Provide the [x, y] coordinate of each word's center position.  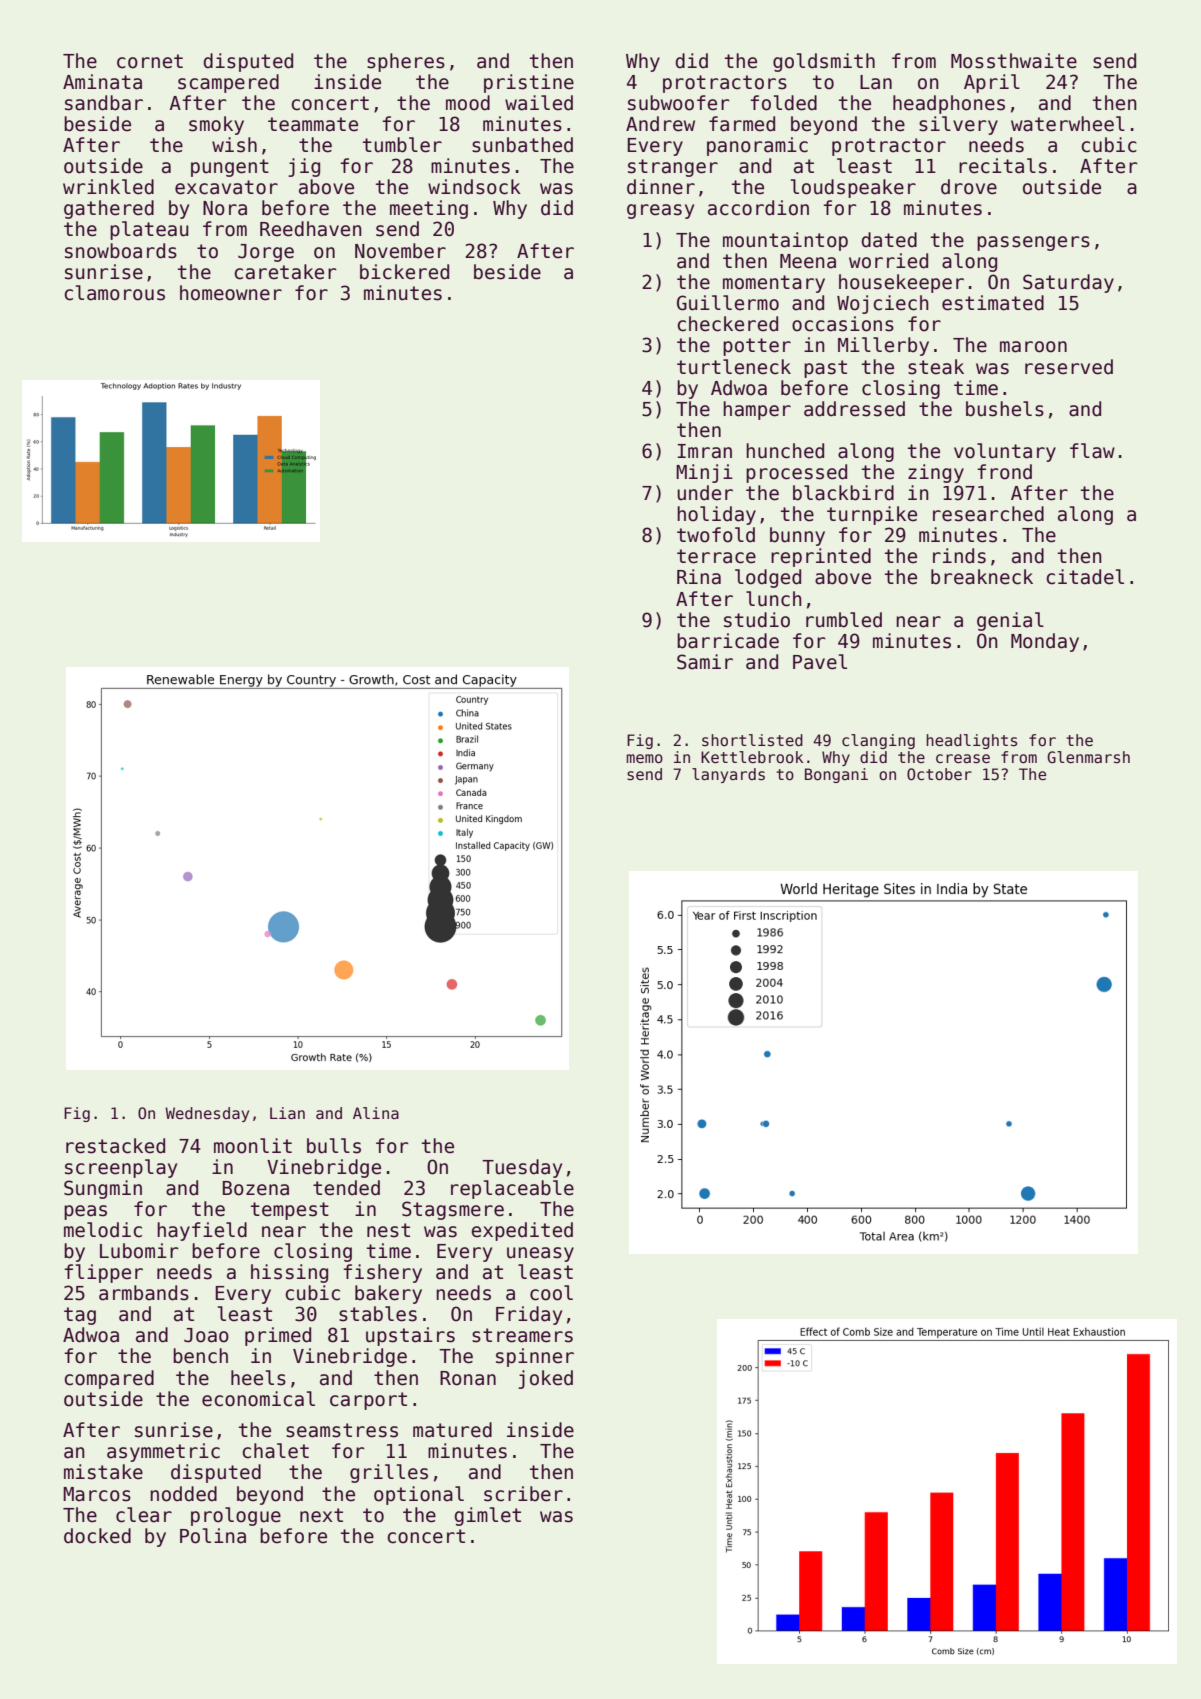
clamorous [114, 293]
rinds [959, 556]
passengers [1033, 243]
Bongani [836, 775]
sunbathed [522, 145]
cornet [150, 61]
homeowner [231, 293]
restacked [115, 1146]
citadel [1085, 577]
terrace [716, 556]
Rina [699, 577]
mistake [103, 1472]
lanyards [728, 775]
